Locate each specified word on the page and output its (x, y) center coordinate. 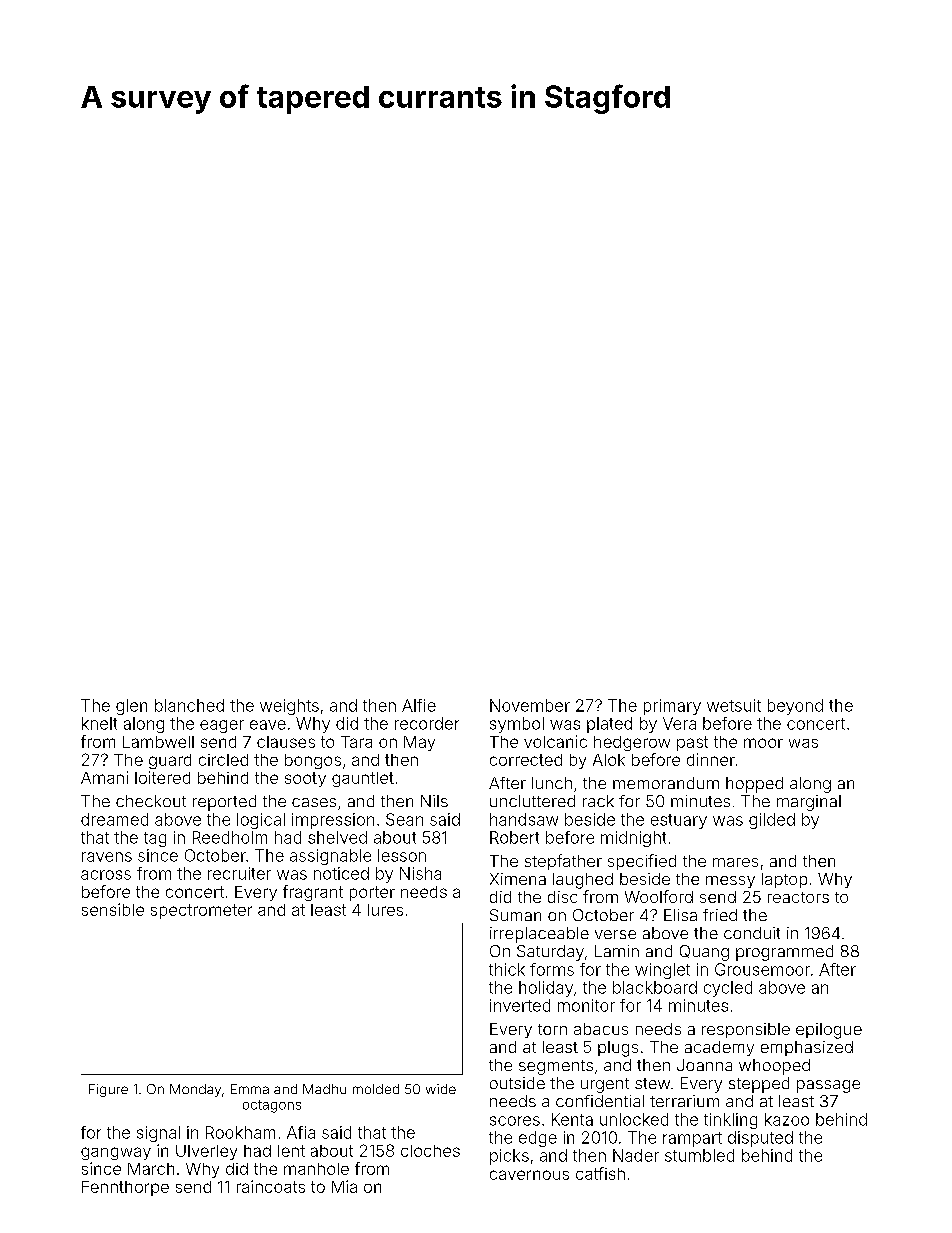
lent (291, 1151)
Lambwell (158, 742)
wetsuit (734, 705)
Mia (344, 1186)
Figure (108, 1090)
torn (552, 1029)
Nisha (420, 873)
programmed (784, 953)
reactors (798, 897)
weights (289, 707)
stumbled (699, 1155)
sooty (305, 779)
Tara (356, 742)
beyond (795, 707)
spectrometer (201, 911)
